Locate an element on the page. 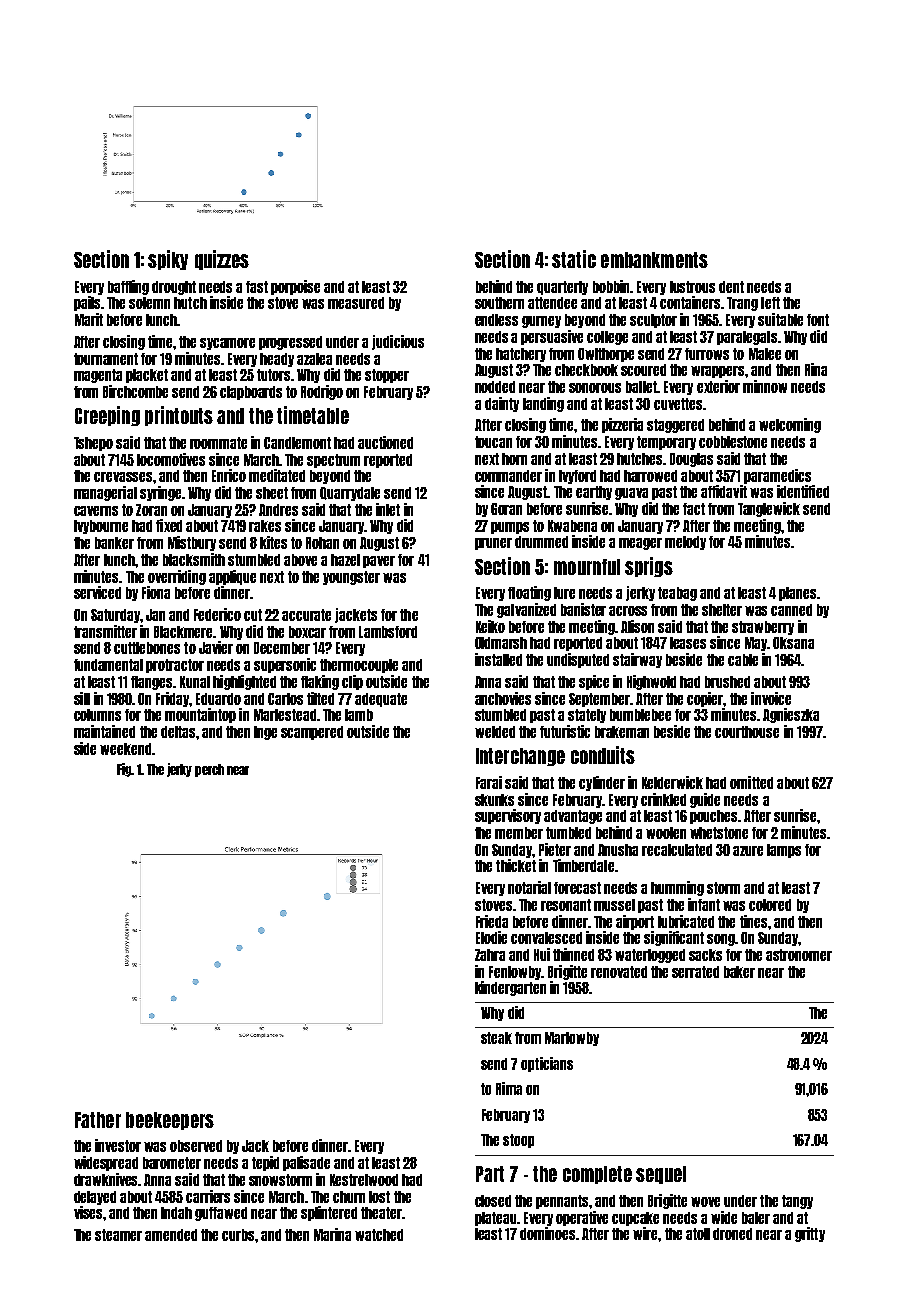 This page has width=908, height=1316. measured is located at coordinates (356, 303).
